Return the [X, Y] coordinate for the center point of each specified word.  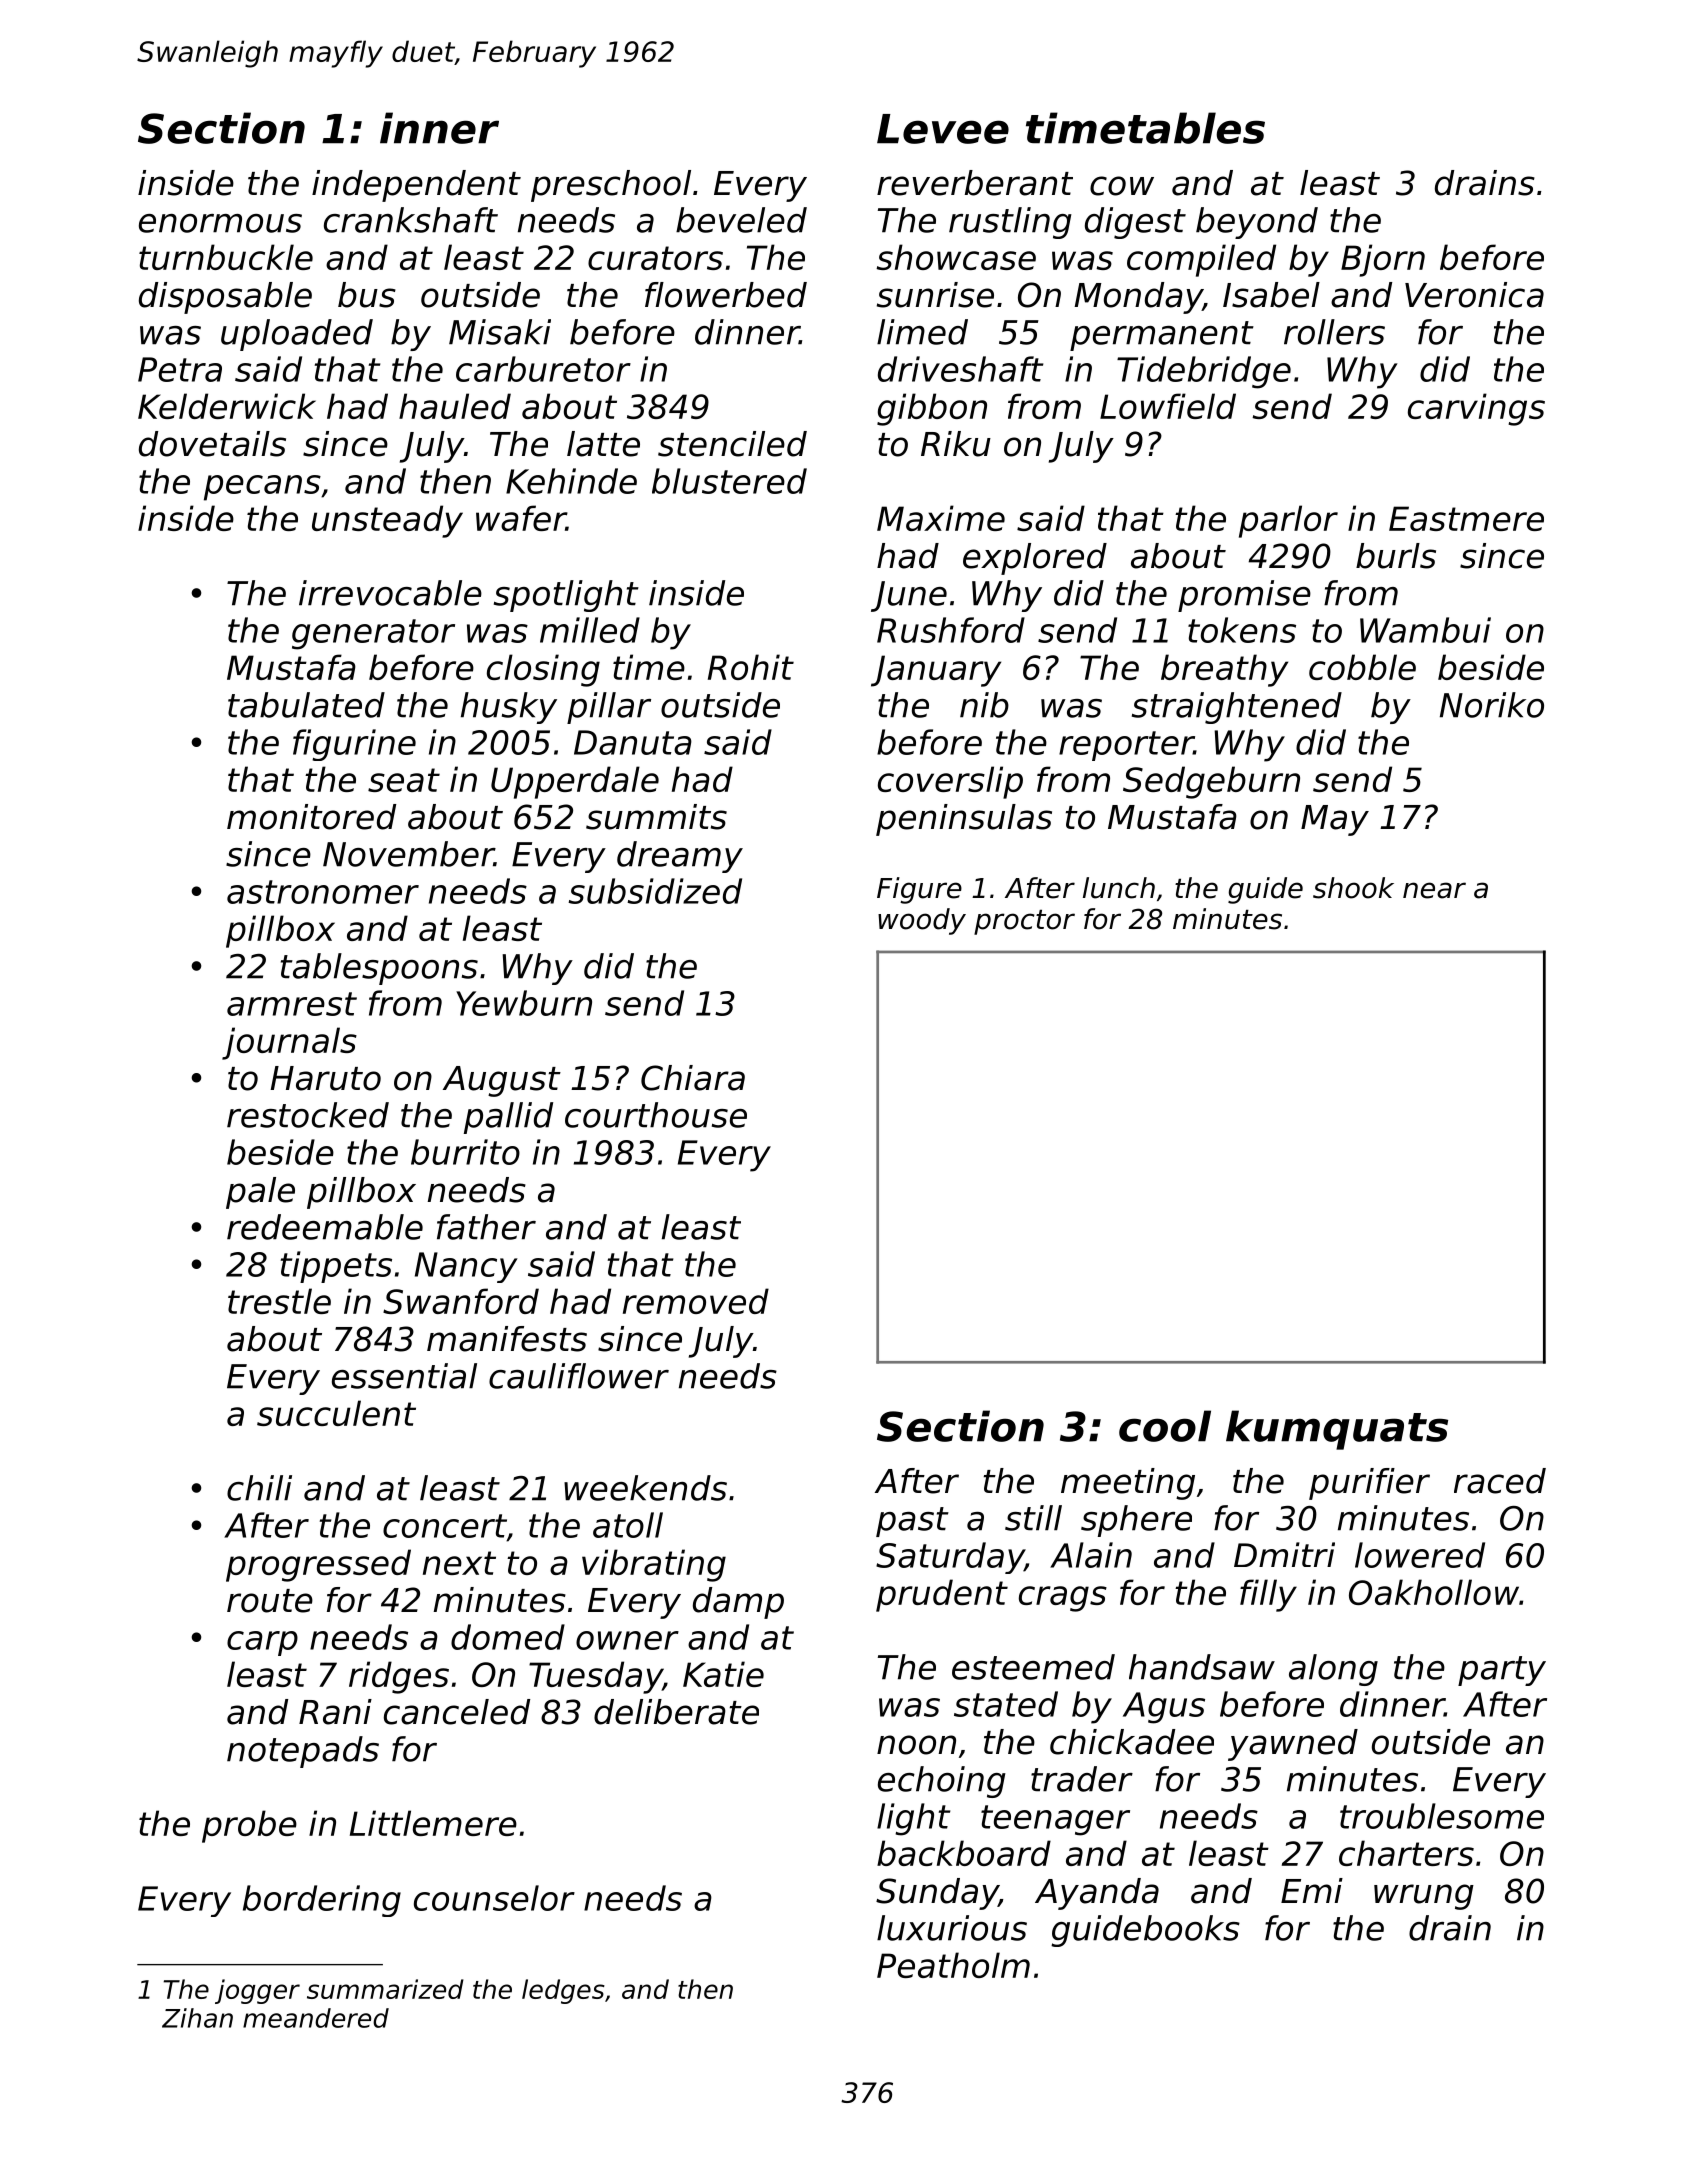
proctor [1024, 922]
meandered [316, 2018]
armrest [292, 1004]
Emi [1312, 1890]
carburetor [543, 369]
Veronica [1474, 295]
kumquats [1337, 1430]
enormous [220, 223]
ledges [563, 1991]
